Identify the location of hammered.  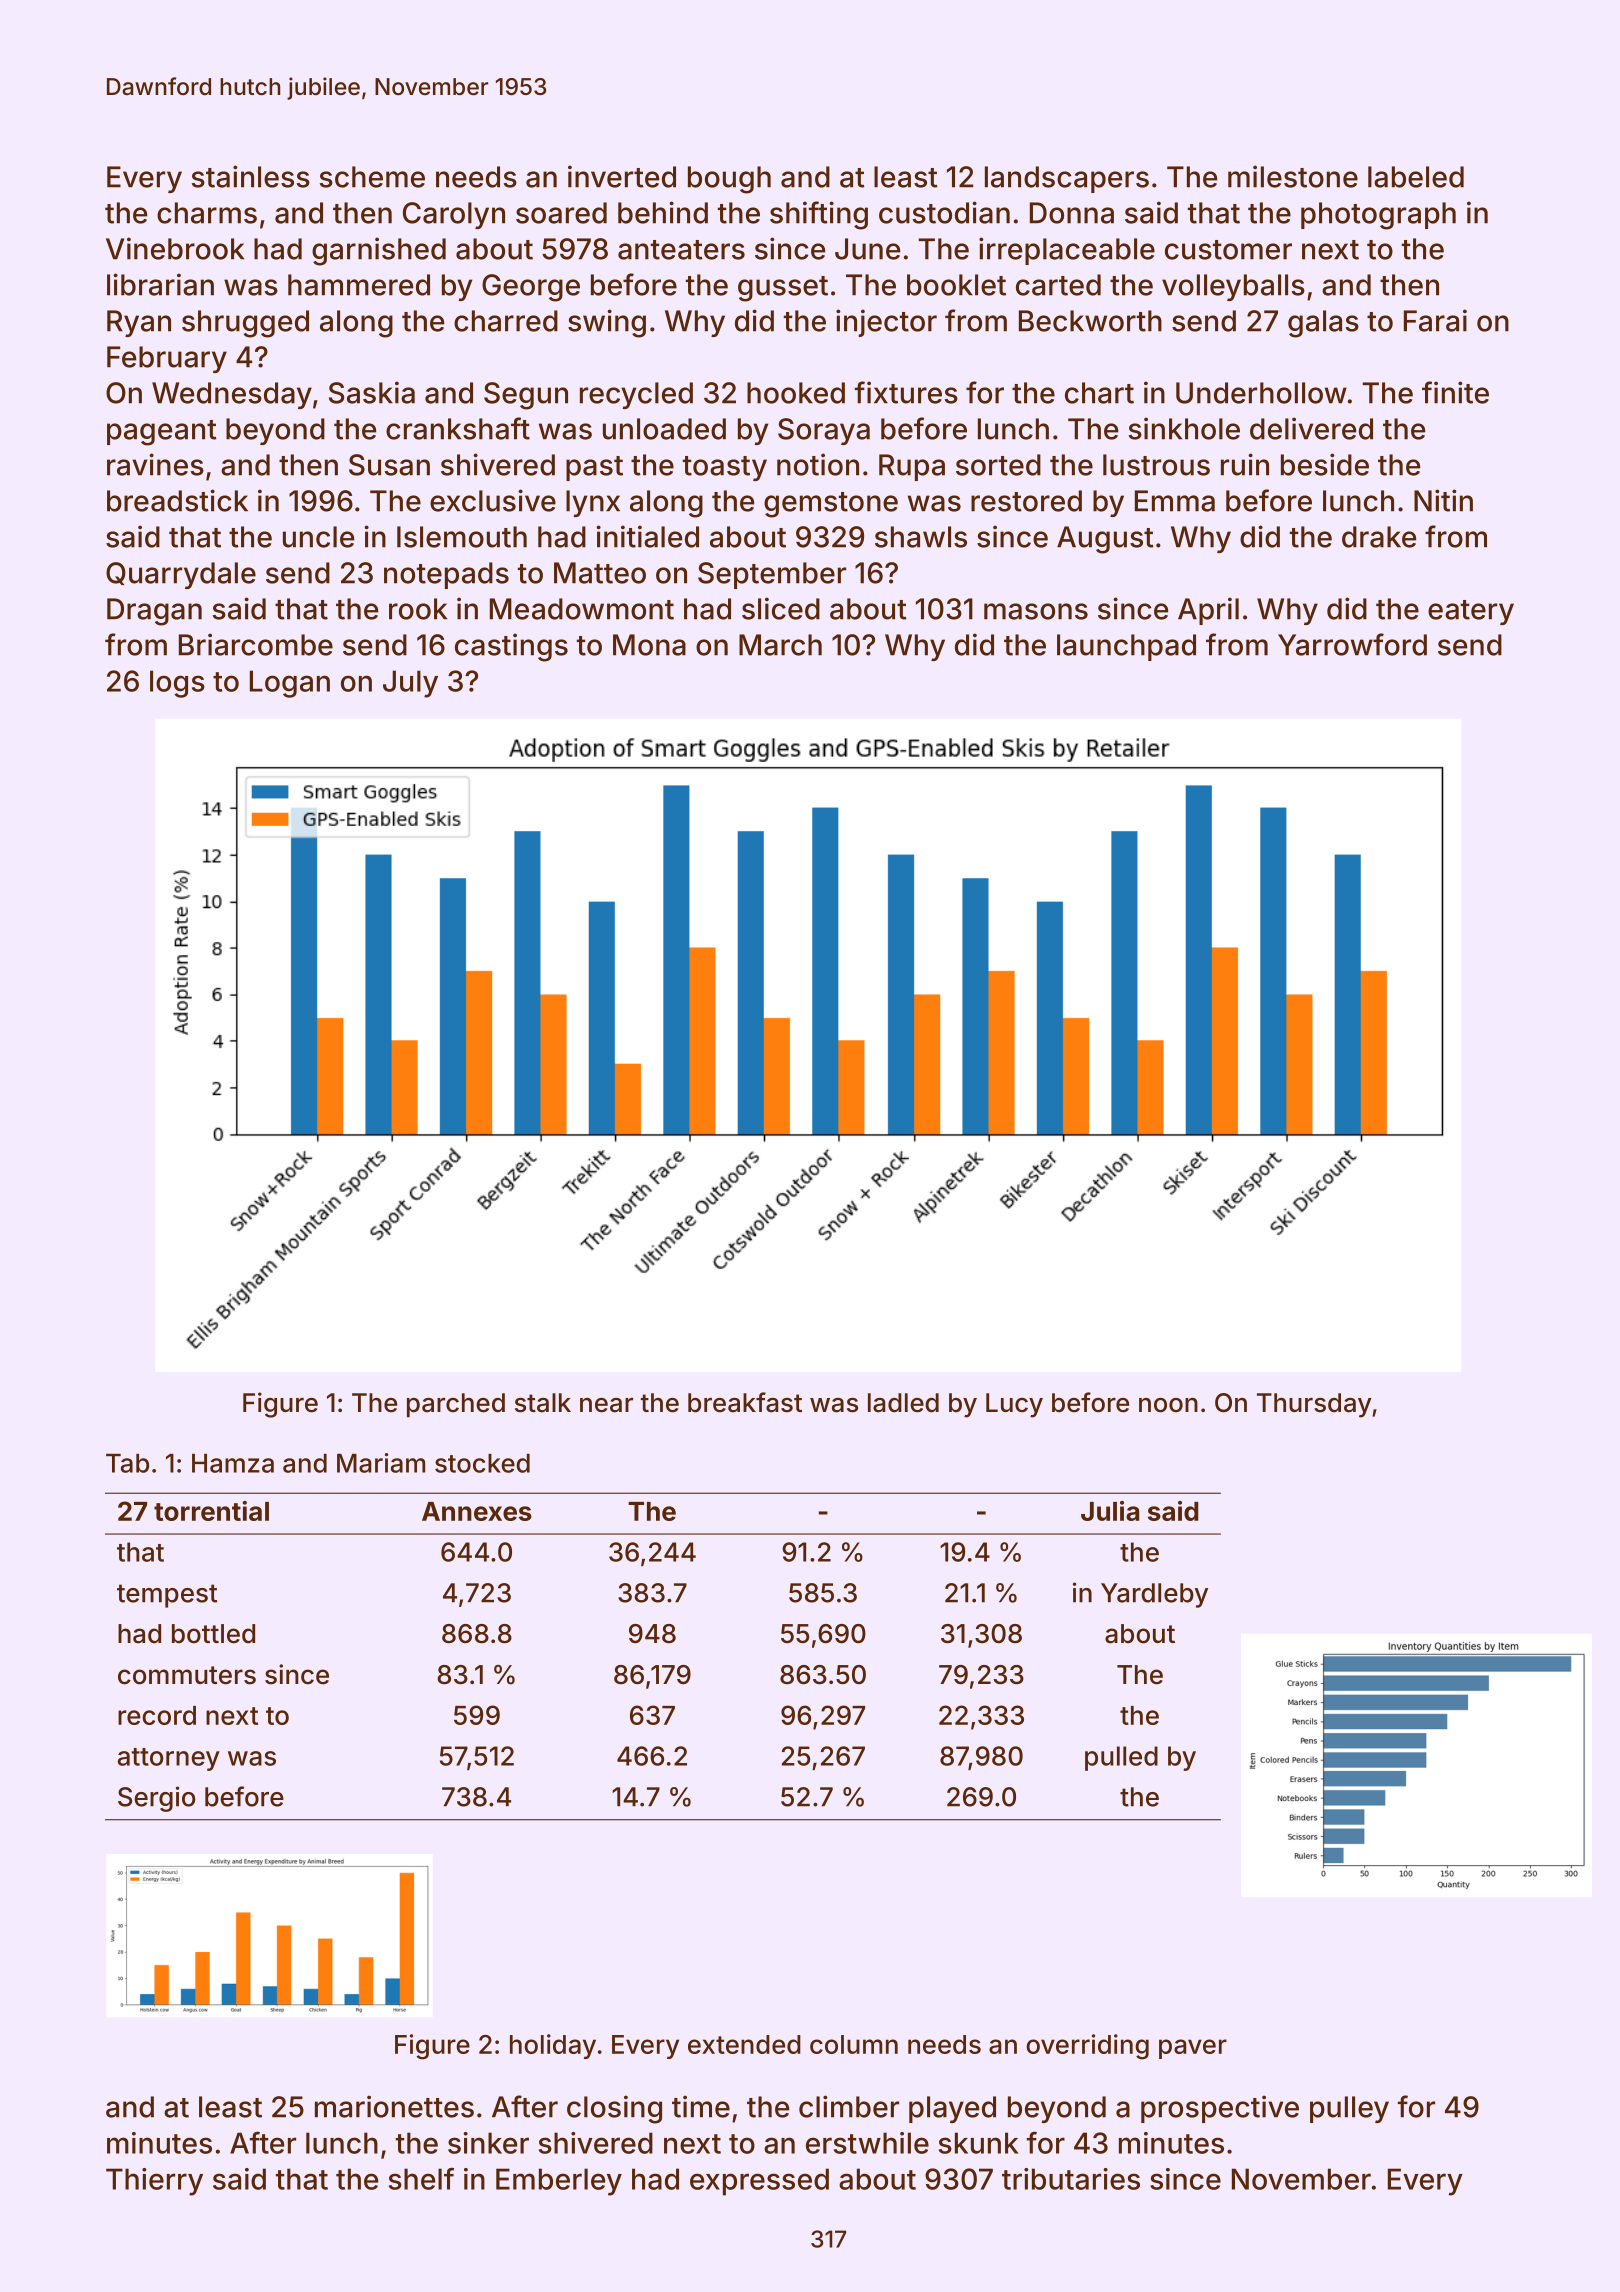
(359, 285).
